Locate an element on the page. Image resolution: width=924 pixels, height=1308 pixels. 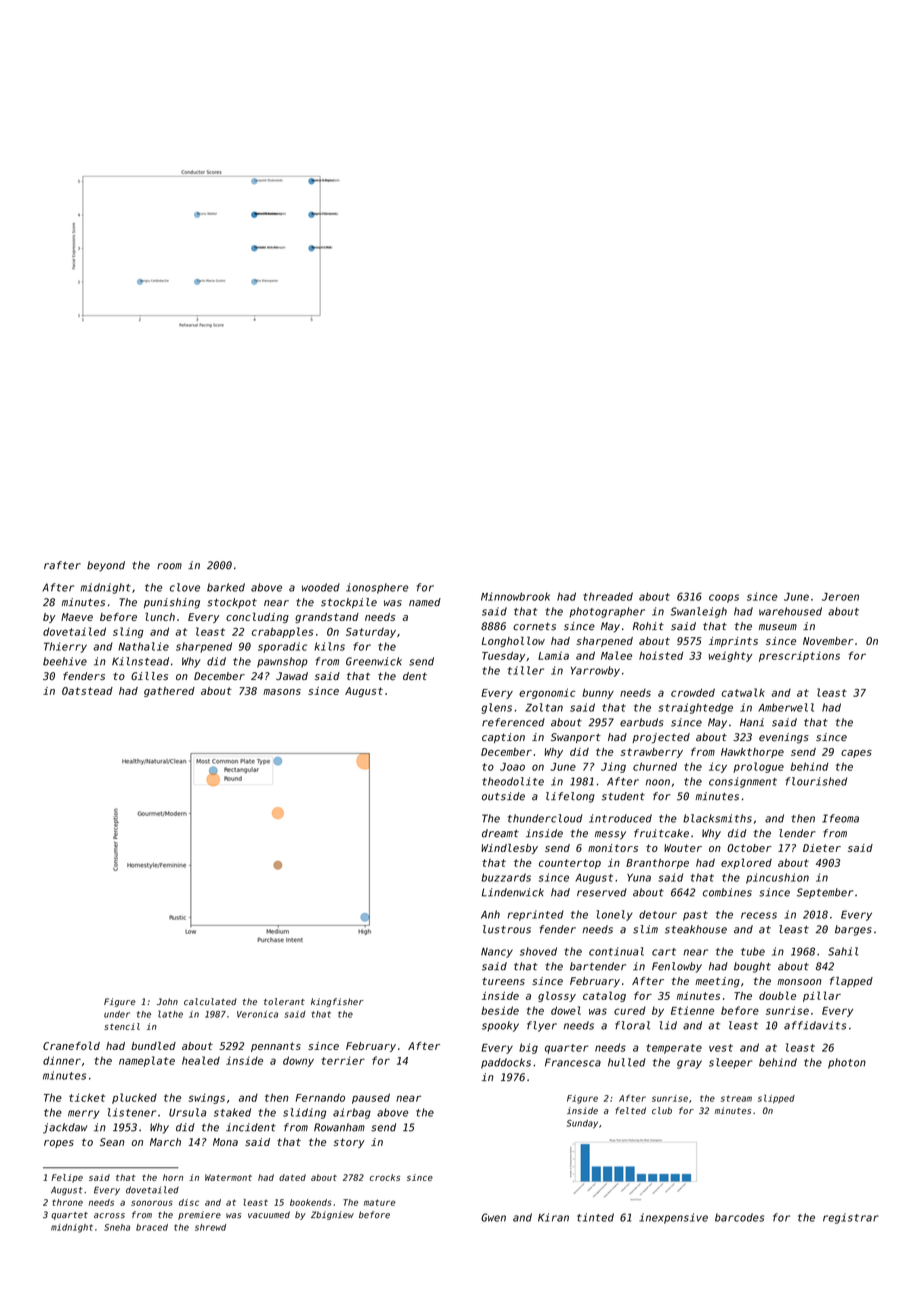
lustrous is located at coordinates (507, 929).
